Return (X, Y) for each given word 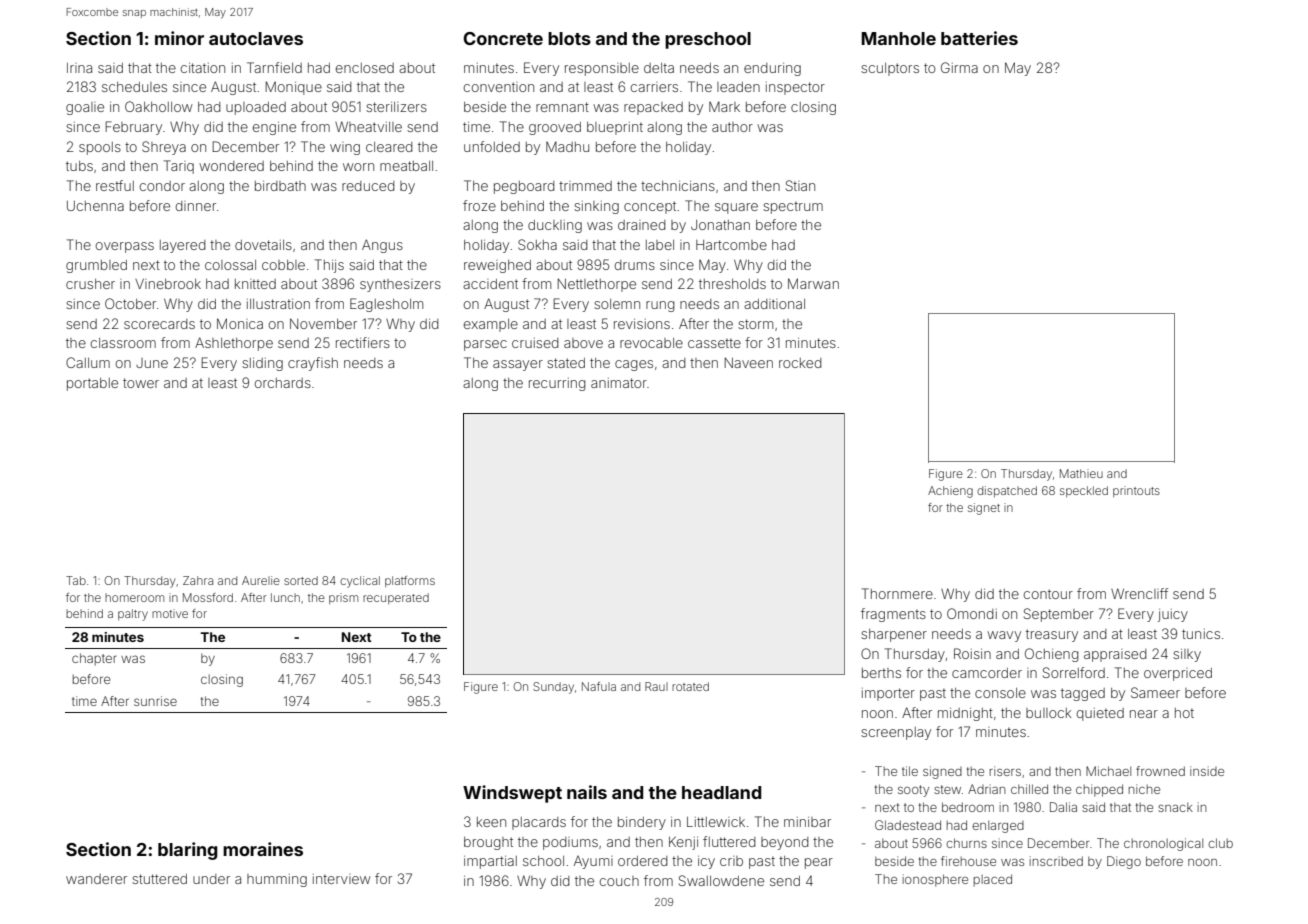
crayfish (313, 364)
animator (619, 383)
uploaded (256, 108)
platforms (410, 581)
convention (499, 87)
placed (993, 880)
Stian (800, 185)
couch (619, 881)
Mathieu (1081, 473)
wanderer (96, 879)
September (1059, 615)
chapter (94, 659)
